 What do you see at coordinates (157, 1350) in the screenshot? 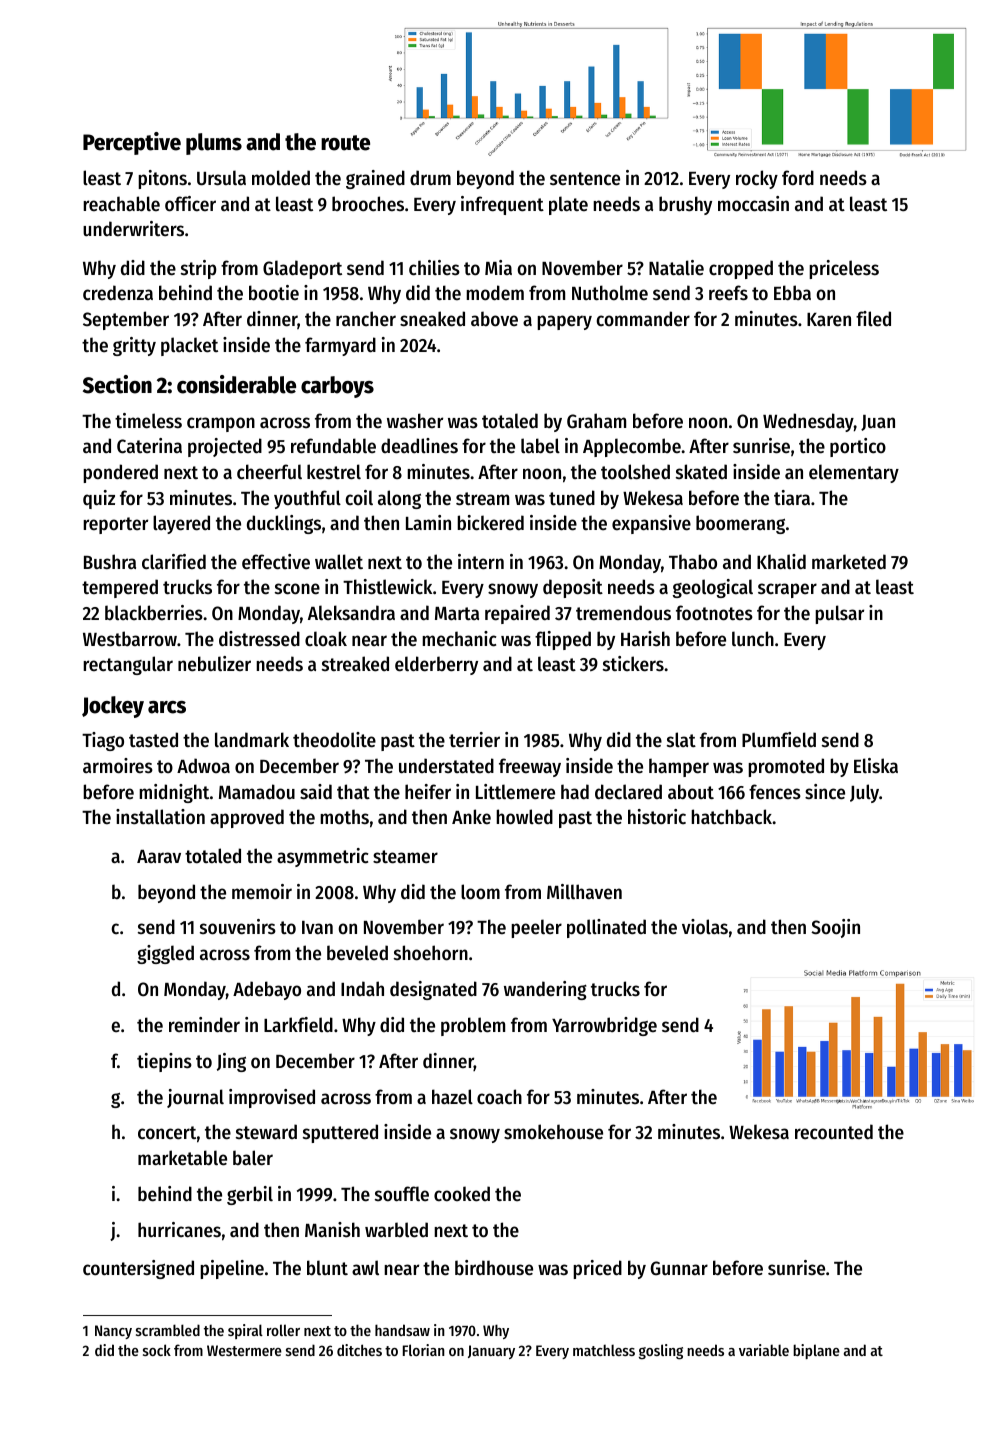
I see `sock` at bounding box center [157, 1350].
